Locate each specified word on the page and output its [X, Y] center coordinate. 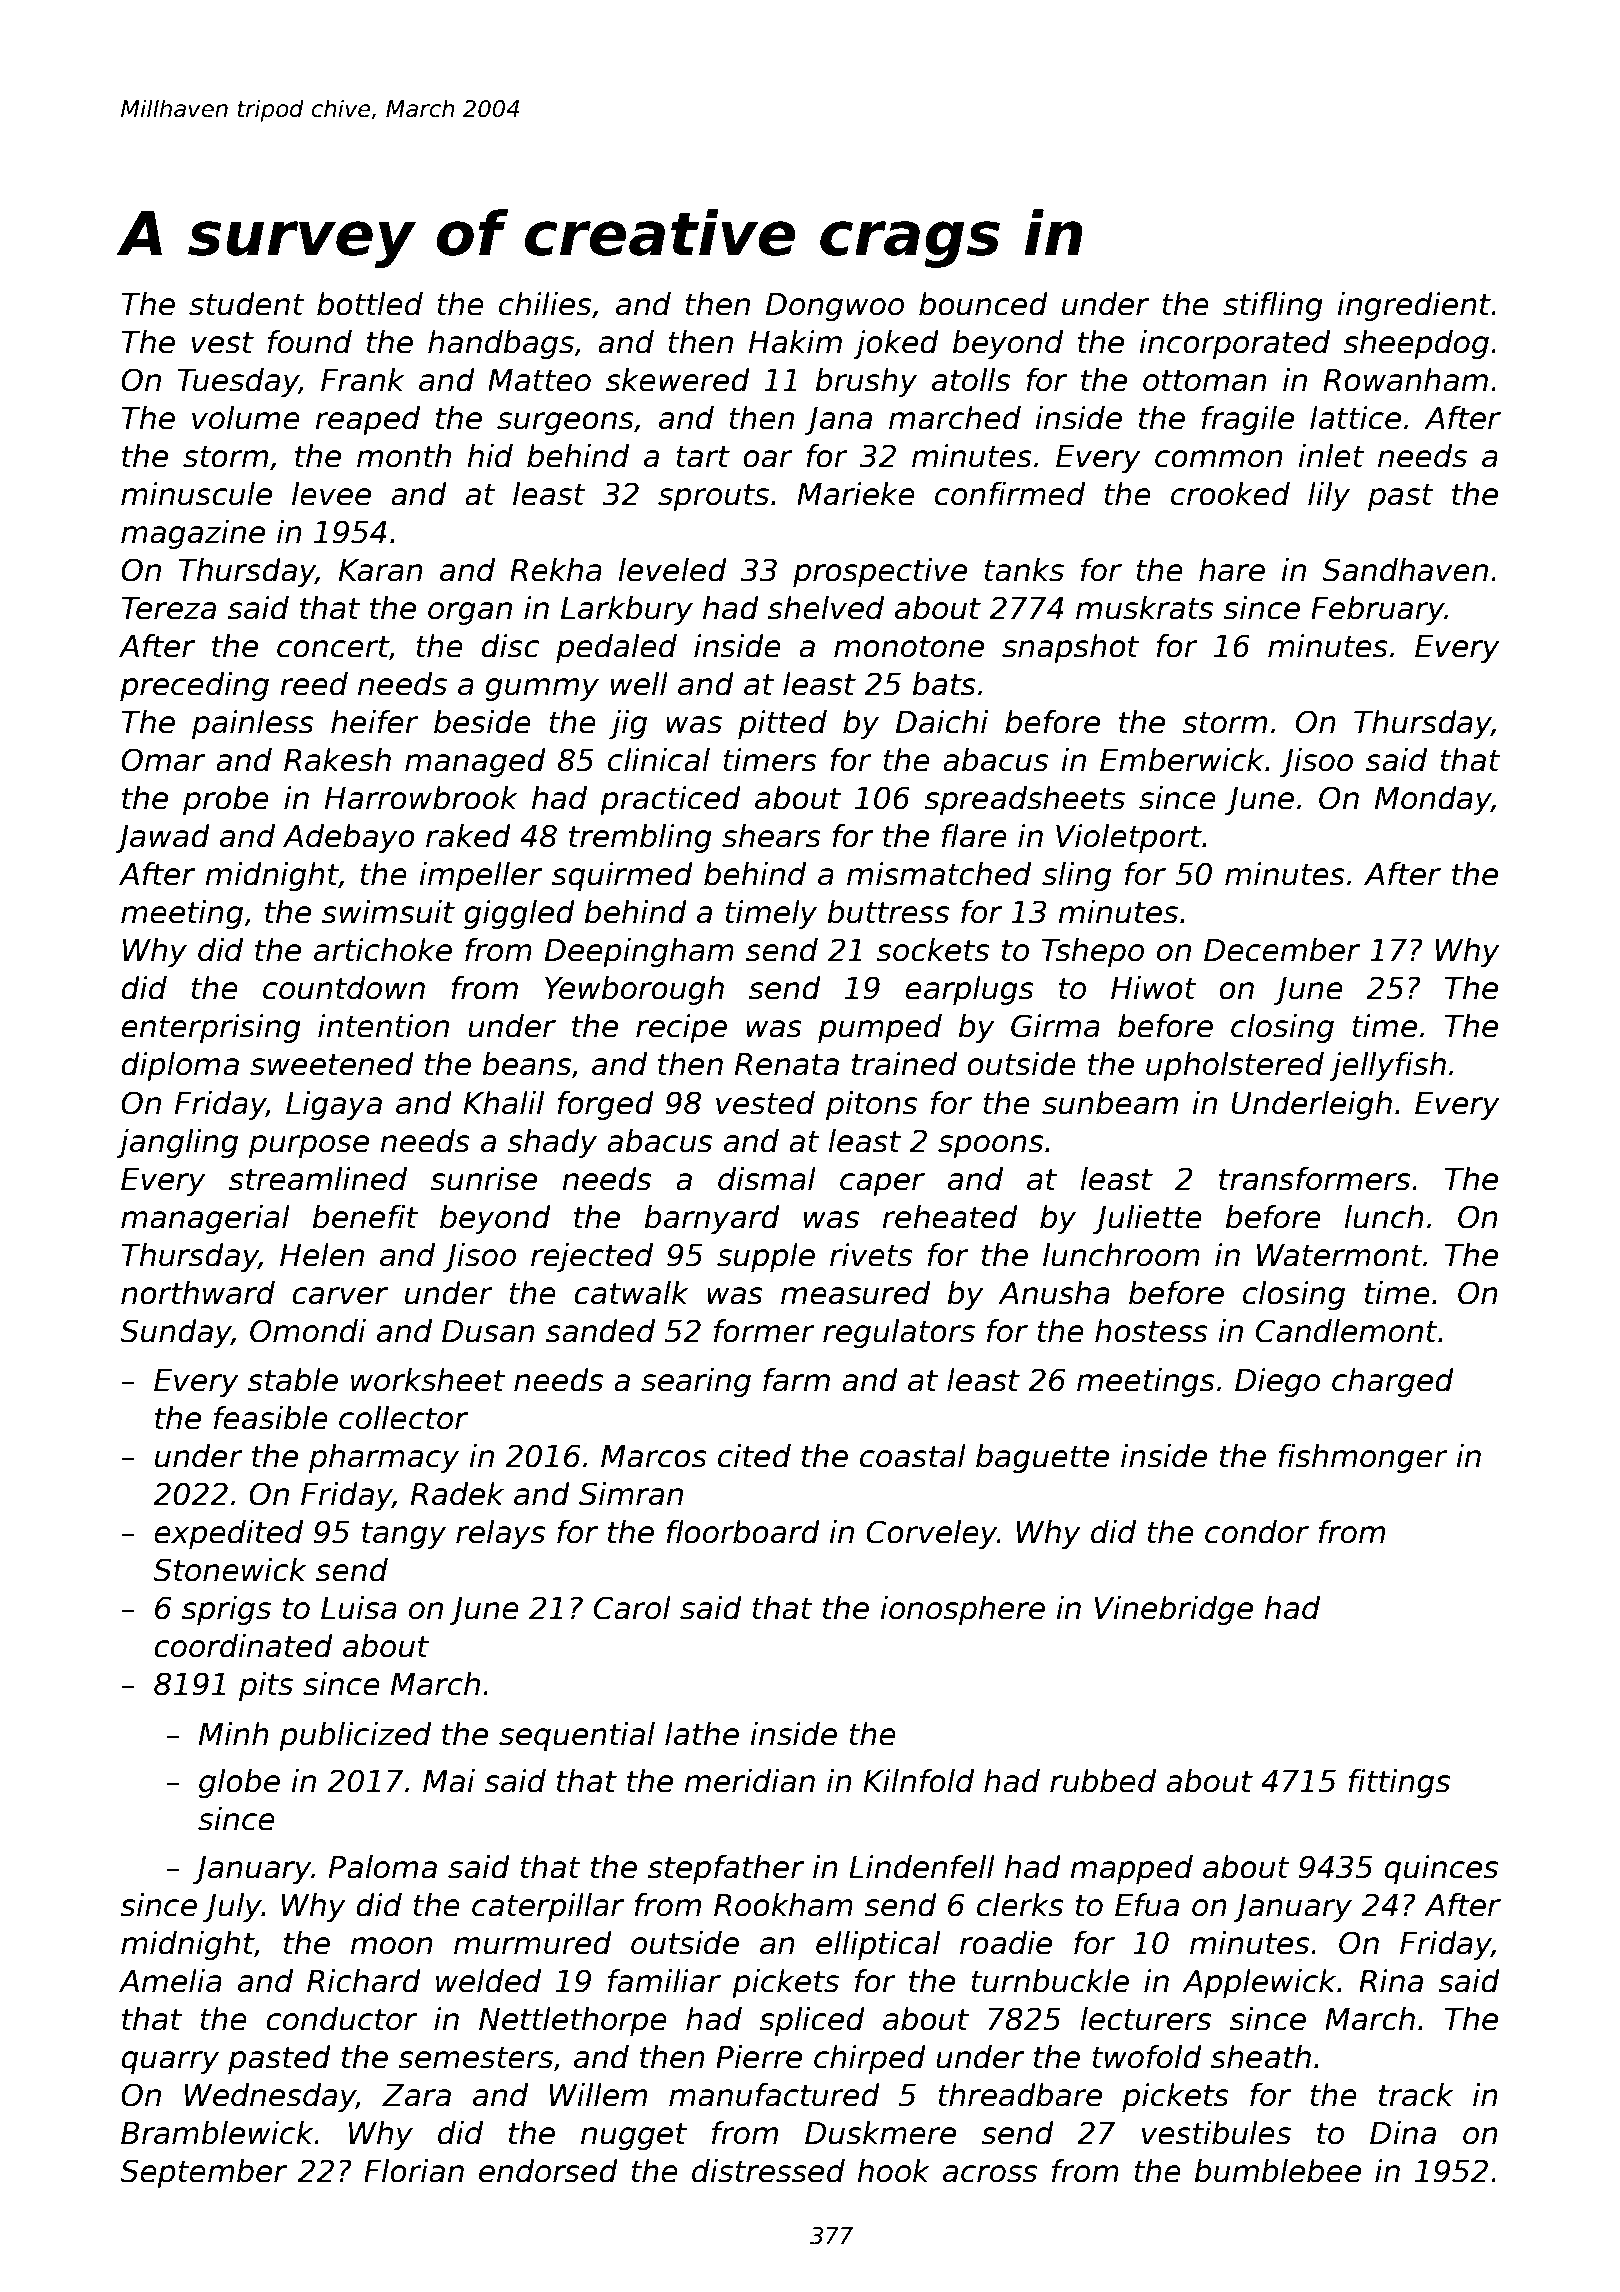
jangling [177, 1143]
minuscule [196, 494]
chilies [545, 304]
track [1416, 2095]
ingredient [1414, 306]
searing [696, 1382]
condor [1257, 1532]
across [990, 2174]
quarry [170, 2062]
